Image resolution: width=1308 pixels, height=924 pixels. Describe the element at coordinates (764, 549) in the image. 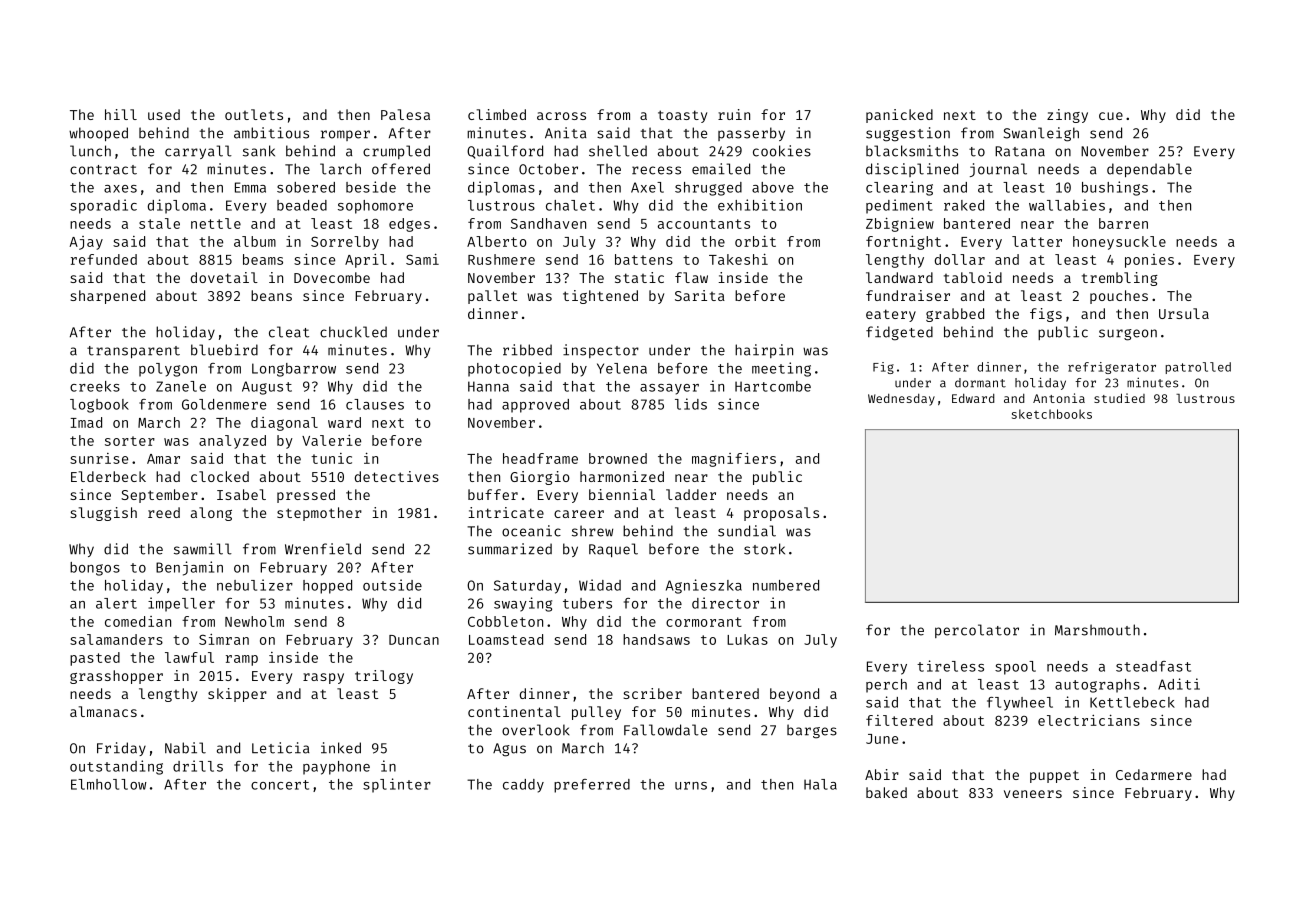

I see `stork` at that location.
